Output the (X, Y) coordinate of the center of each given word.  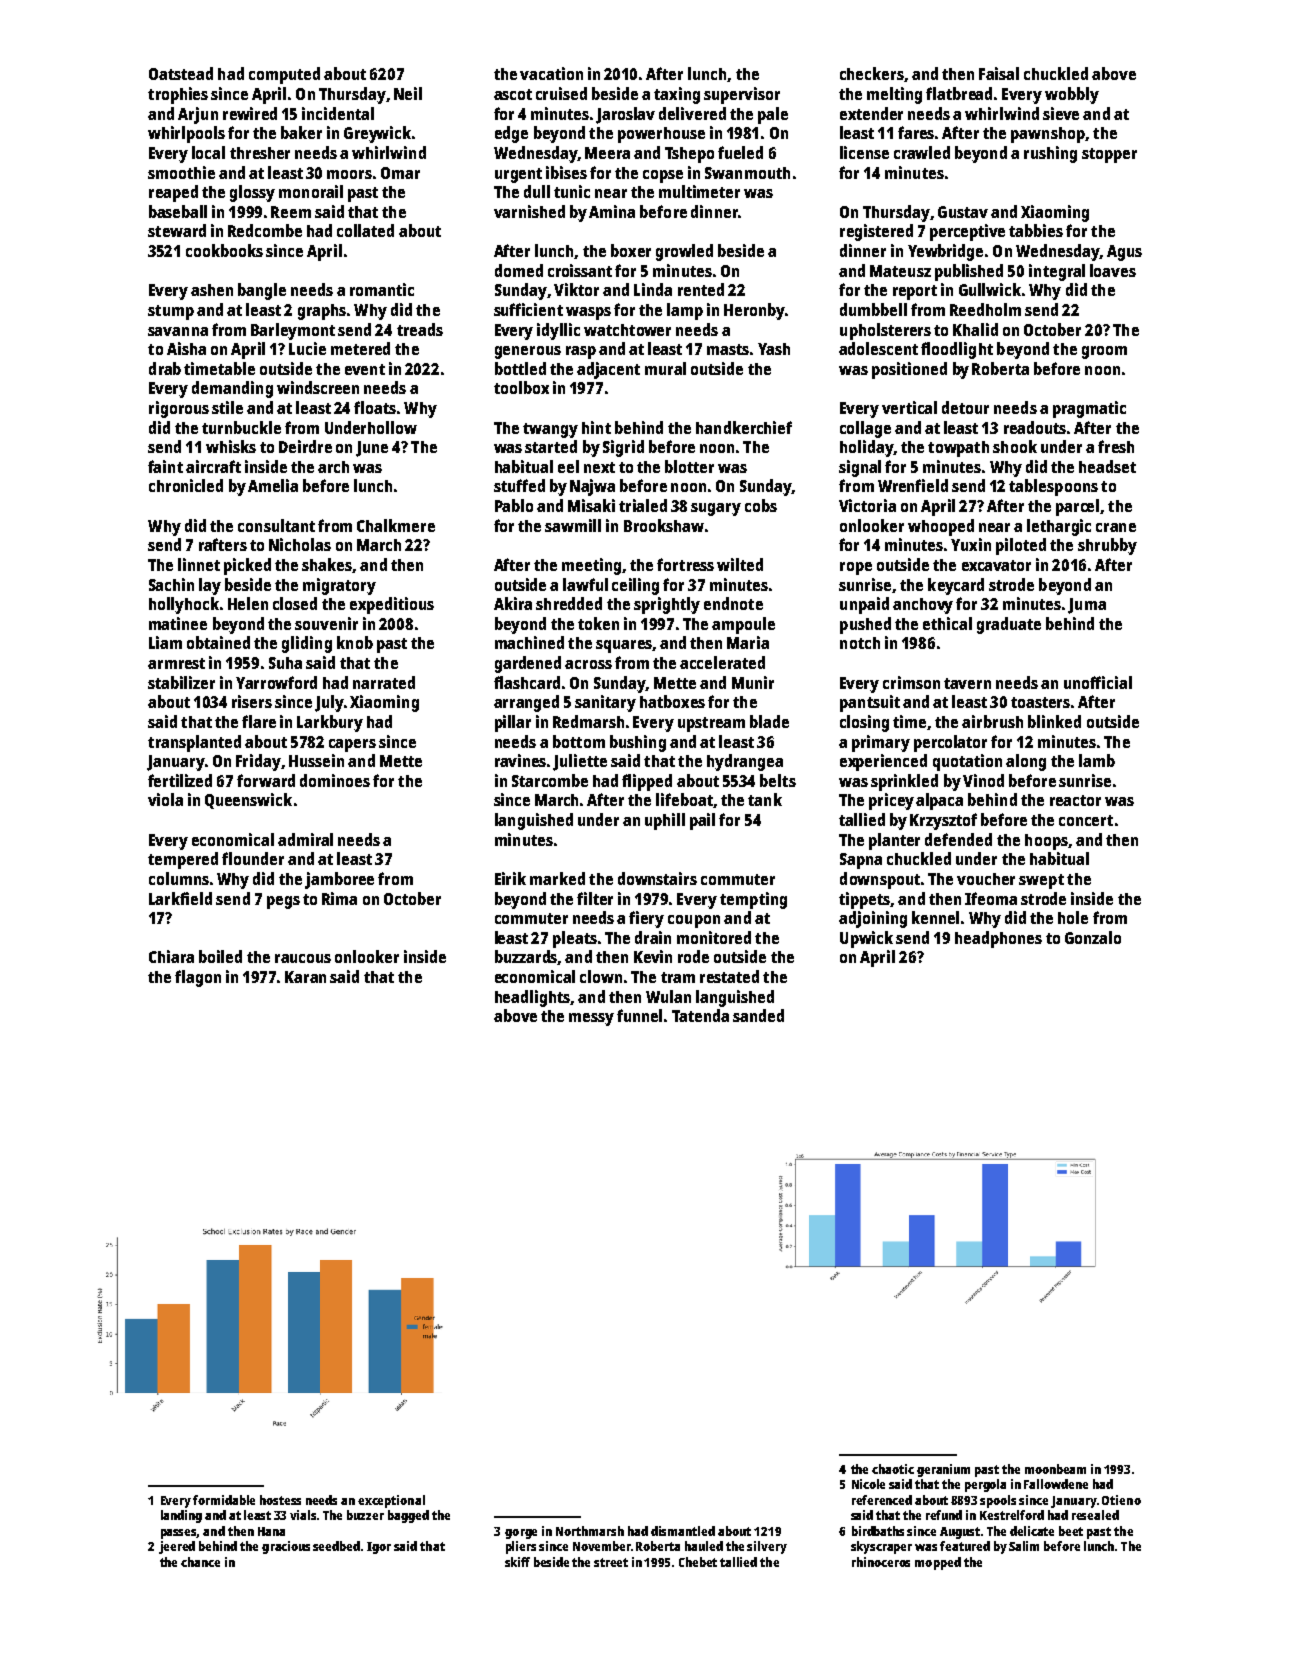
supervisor (742, 95)
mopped (938, 1563)
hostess (280, 1500)
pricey (891, 801)
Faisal (999, 73)
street (611, 1562)
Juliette (580, 762)
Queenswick (248, 801)
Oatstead (181, 73)
